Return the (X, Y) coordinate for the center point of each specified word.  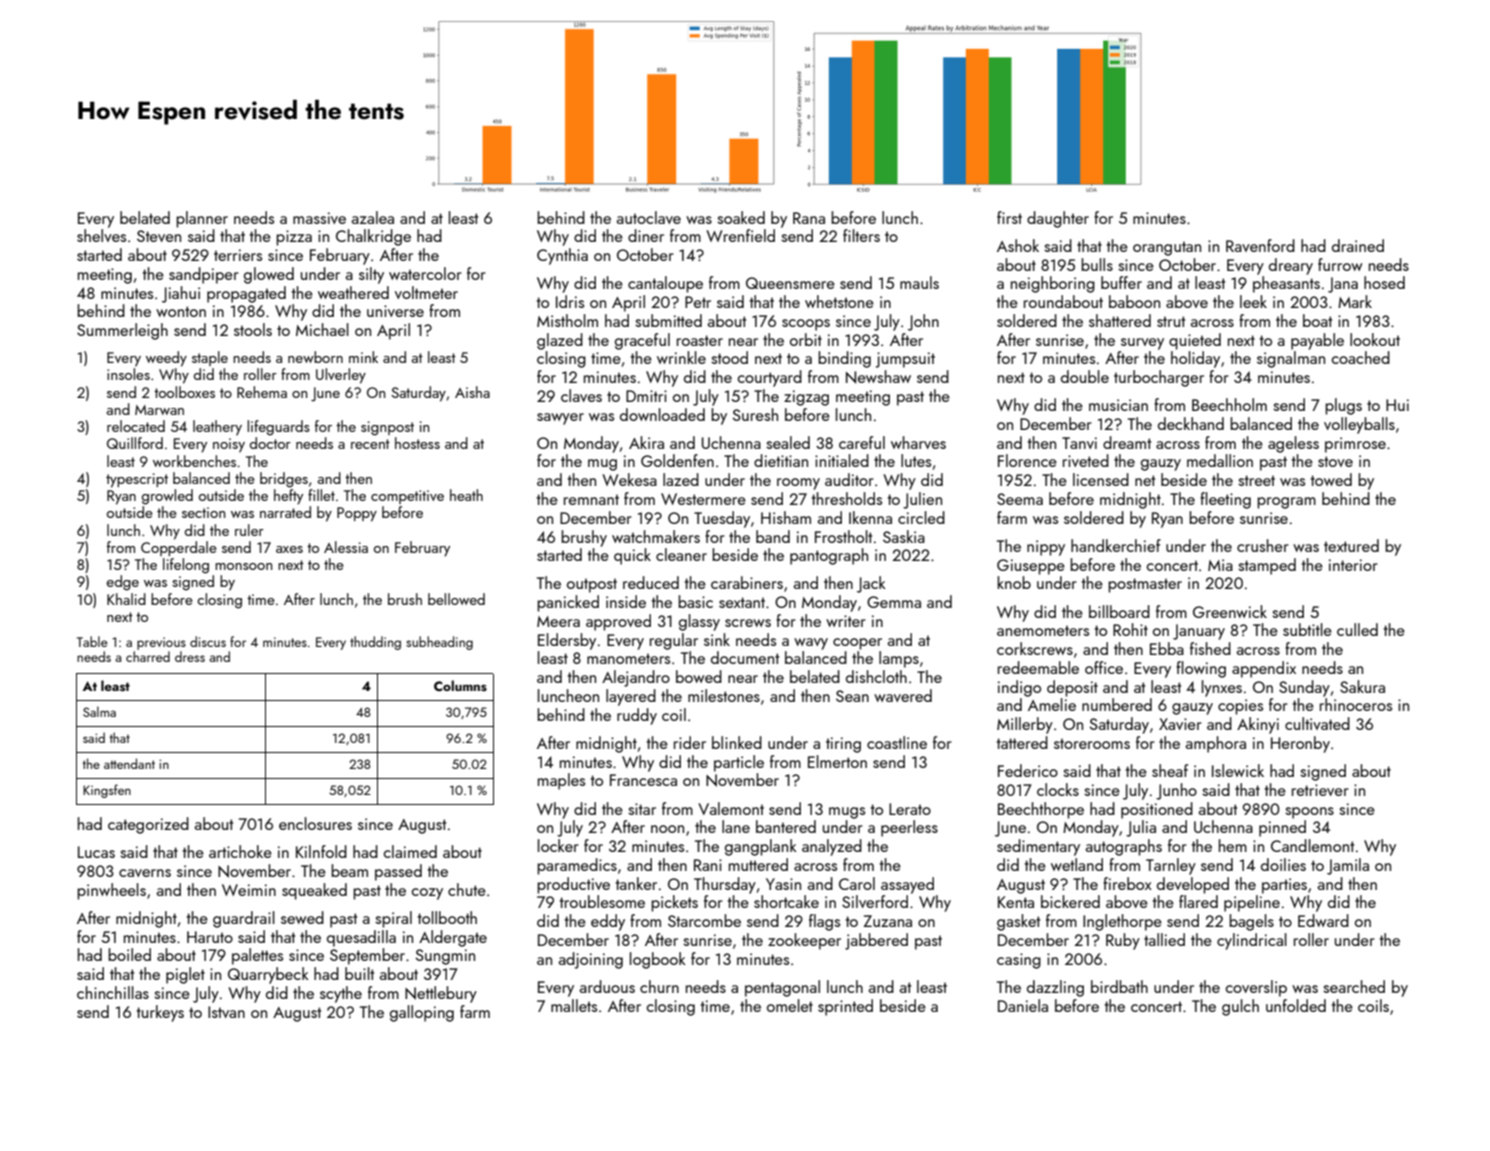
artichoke (240, 851)
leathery (217, 428)
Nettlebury (441, 994)
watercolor (425, 273)
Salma (99, 711)
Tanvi (1079, 443)
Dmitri (646, 396)
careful (862, 442)
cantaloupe (665, 284)
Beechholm (1229, 404)
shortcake (786, 901)
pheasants (1286, 284)
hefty (288, 497)
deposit (1072, 688)
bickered (1070, 901)
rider (690, 742)
